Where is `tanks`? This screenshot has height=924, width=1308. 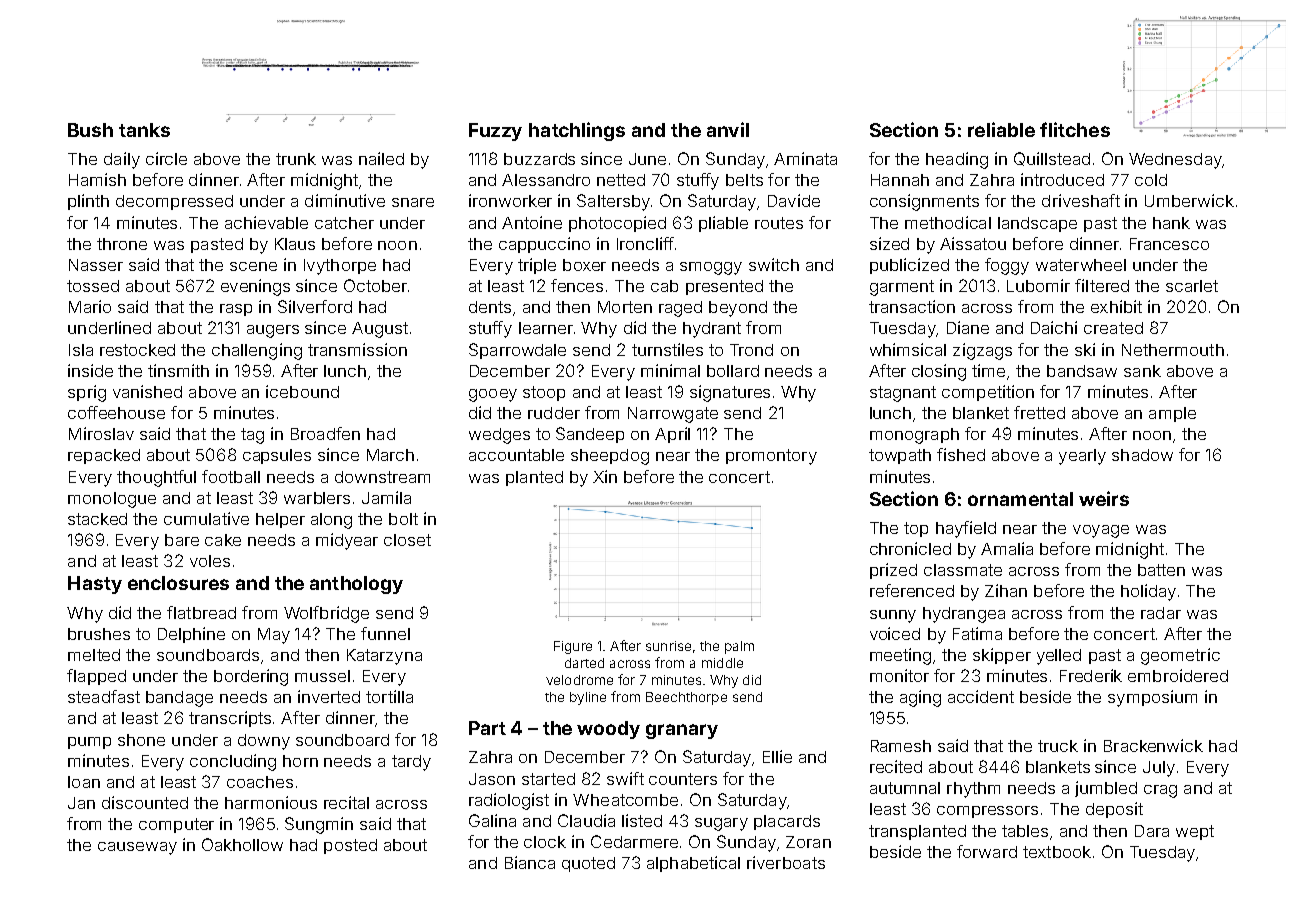 tanks is located at coordinates (144, 130).
